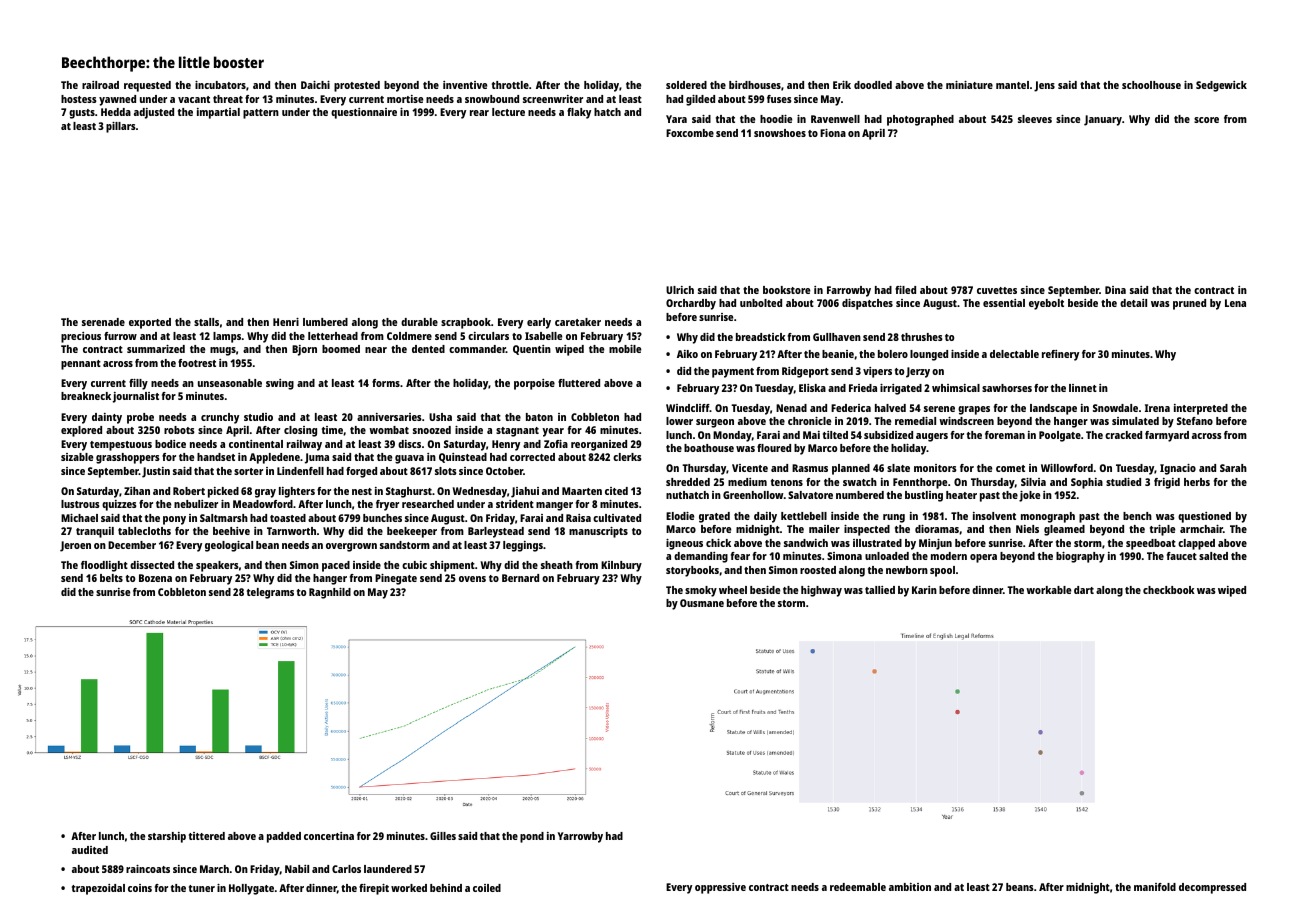 The image size is (1308, 924). What do you see at coordinates (1027, 529) in the screenshot?
I see `Niels` at bounding box center [1027, 529].
